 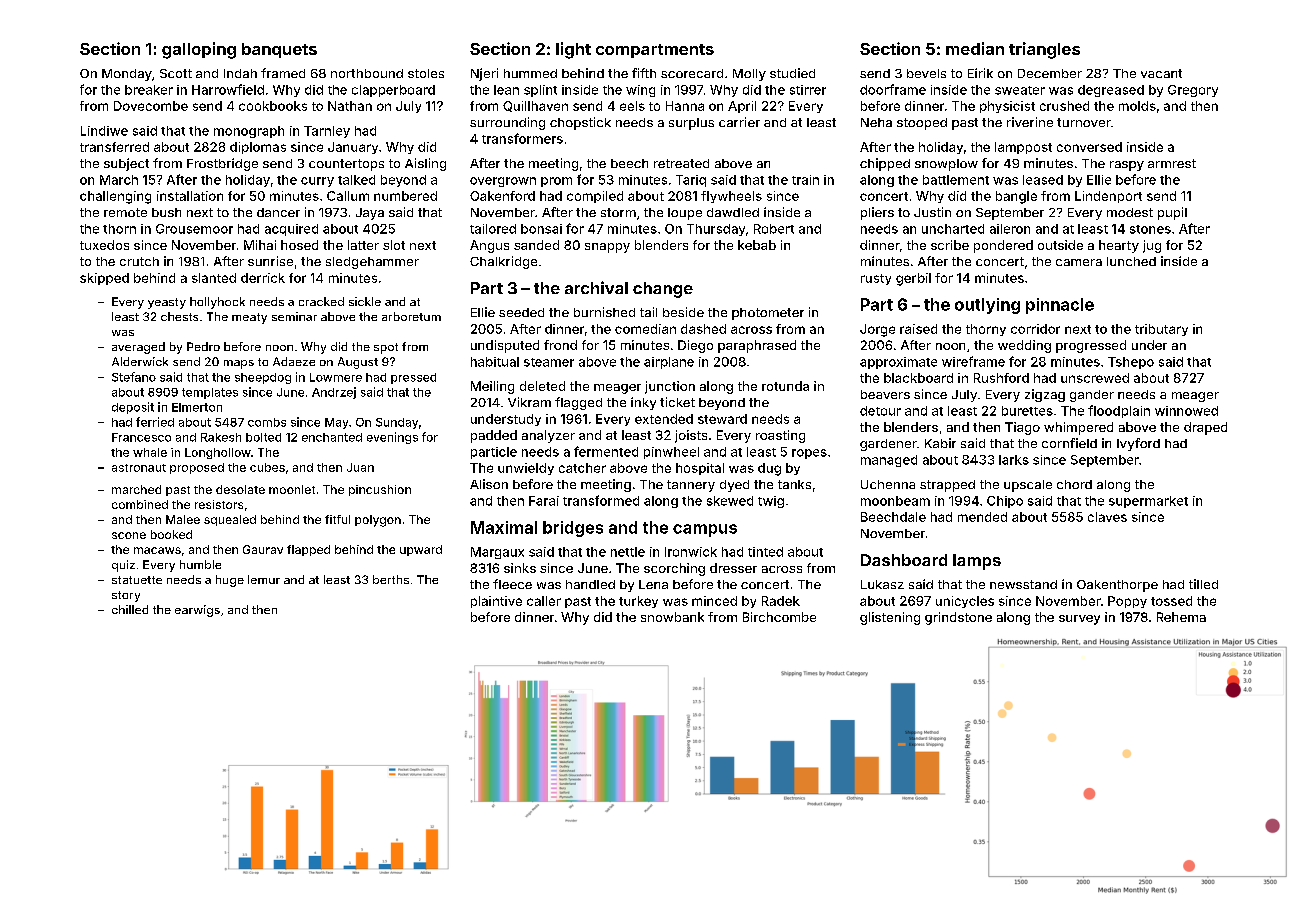 I want to click on deposit, so click(x=133, y=408).
